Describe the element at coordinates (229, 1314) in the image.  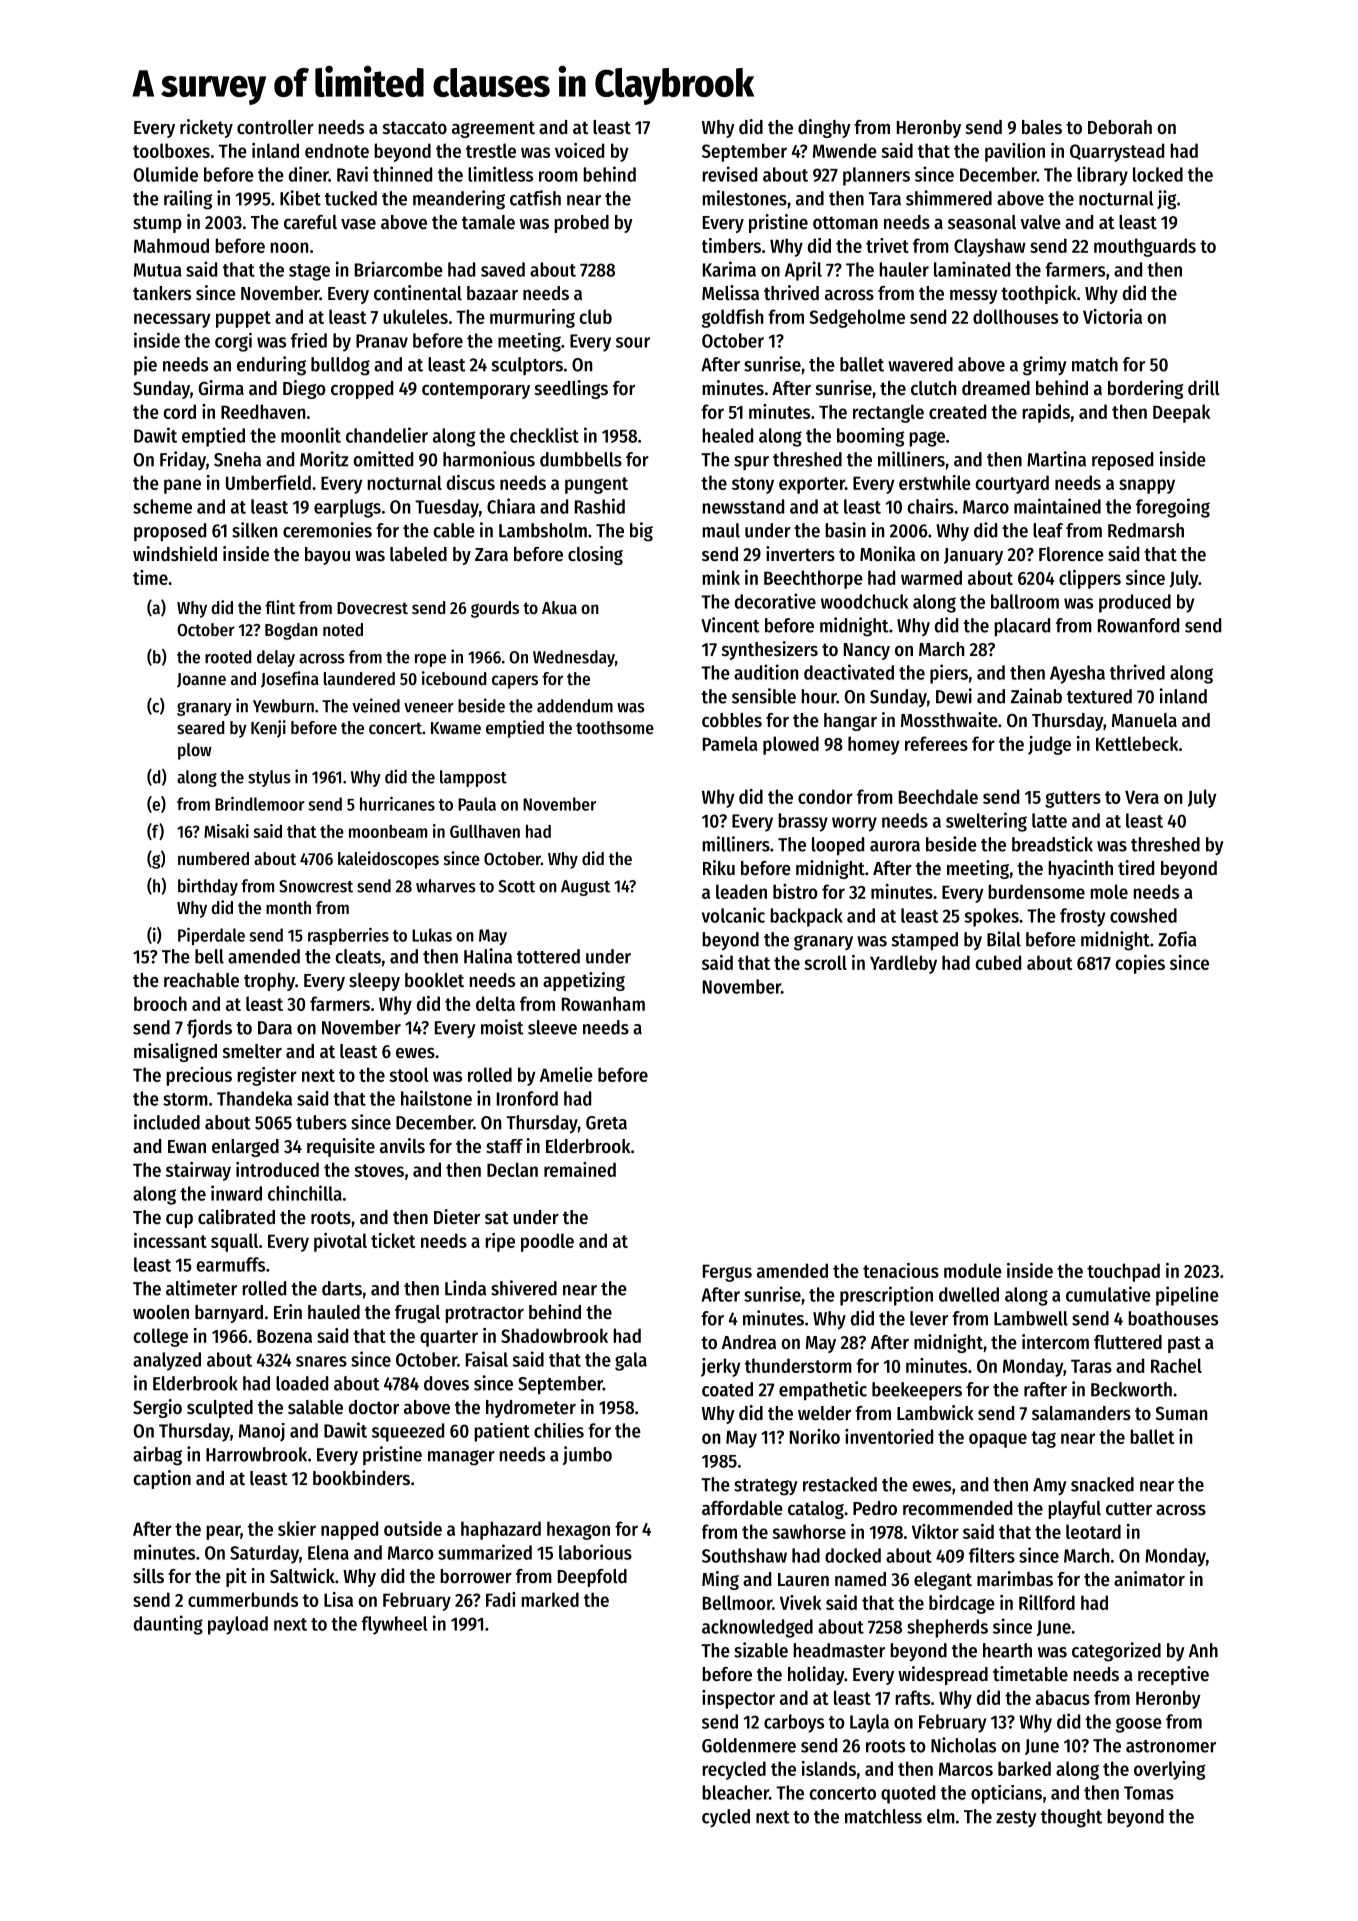
I see `barnyard` at that location.
